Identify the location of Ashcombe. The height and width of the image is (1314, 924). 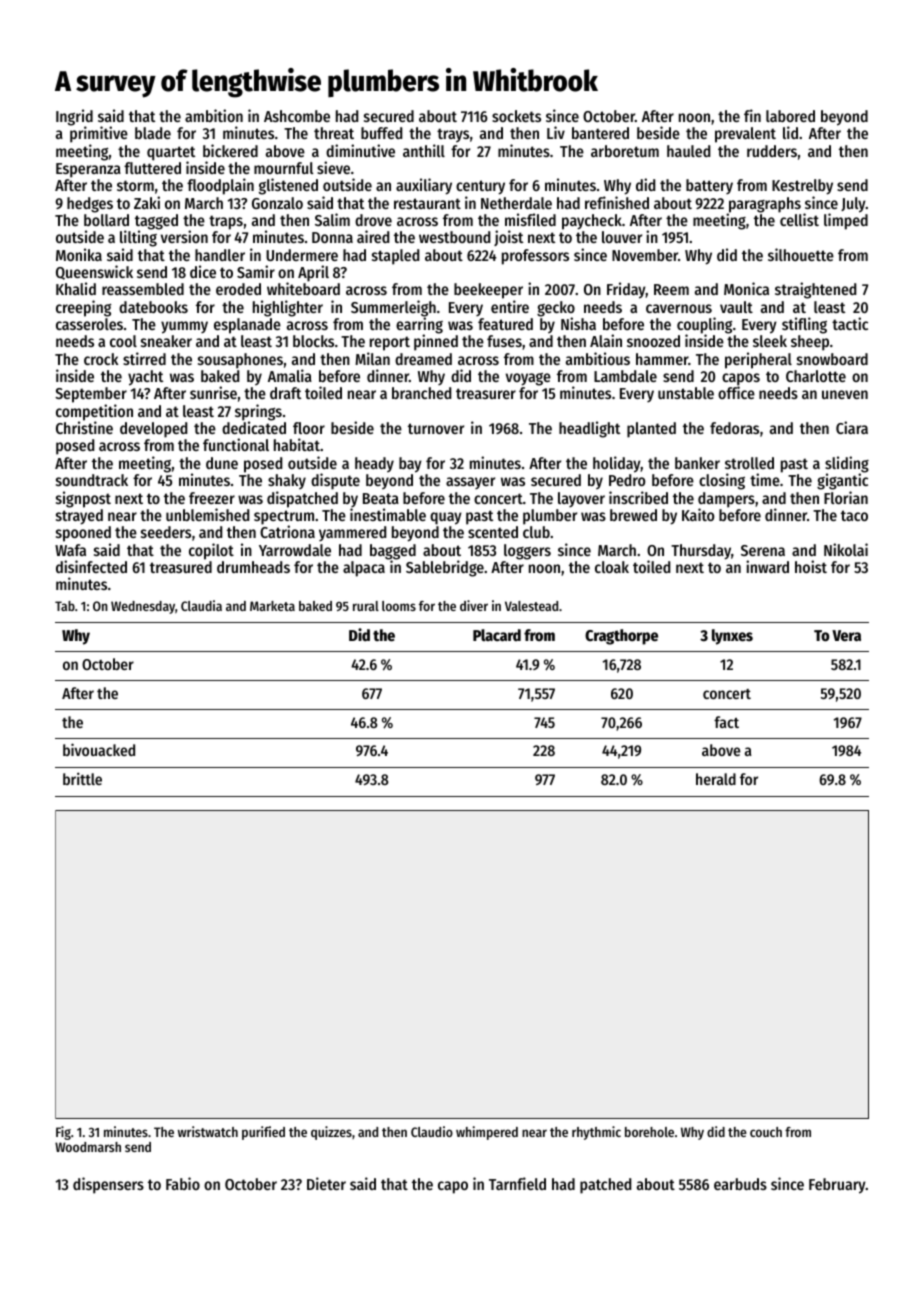
(297, 116).
